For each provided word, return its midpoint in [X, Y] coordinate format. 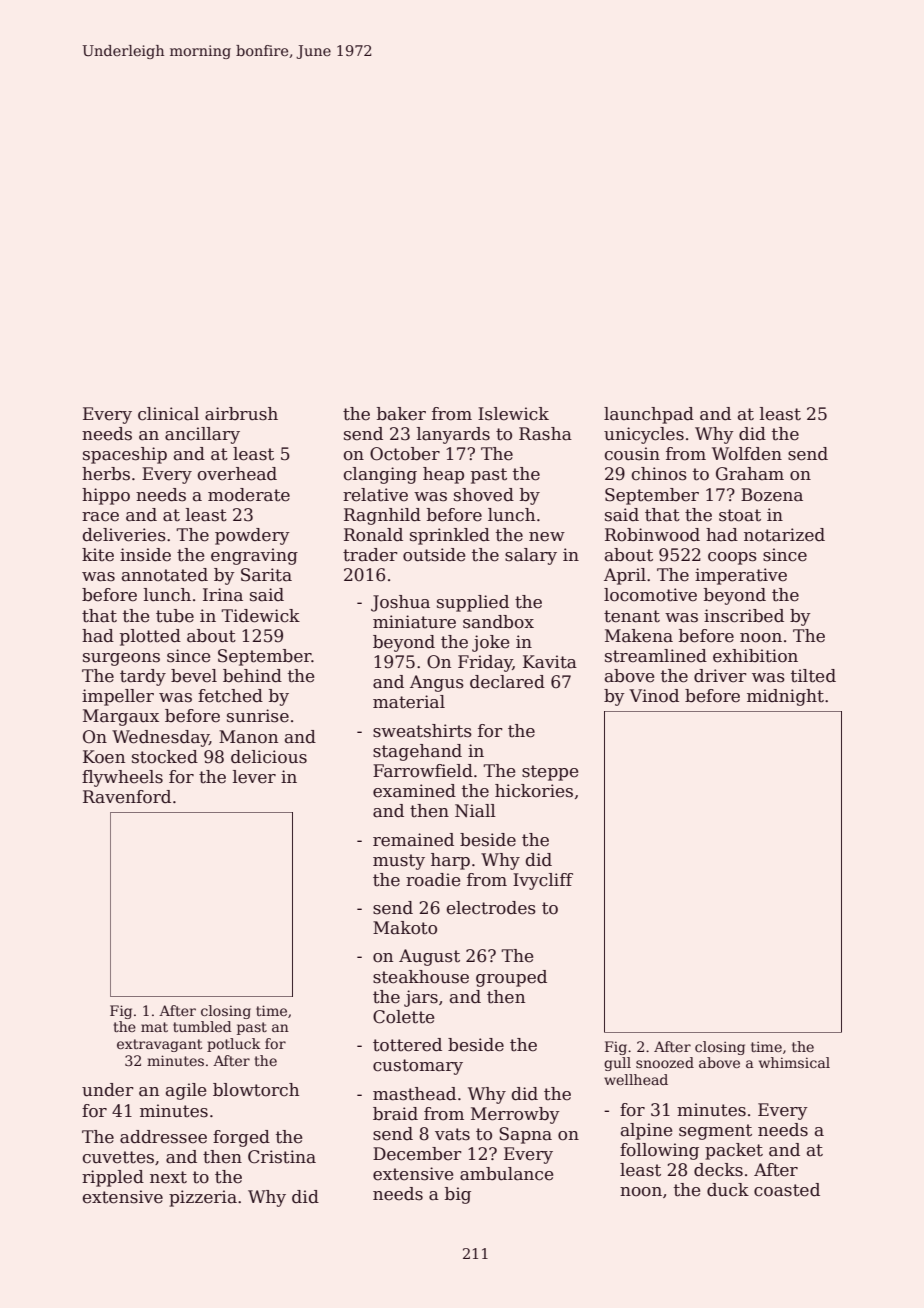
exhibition [755, 656]
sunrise [258, 716]
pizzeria [203, 1198]
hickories [534, 791]
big [458, 1195]
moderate [249, 495]
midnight [785, 697]
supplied [473, 603]
